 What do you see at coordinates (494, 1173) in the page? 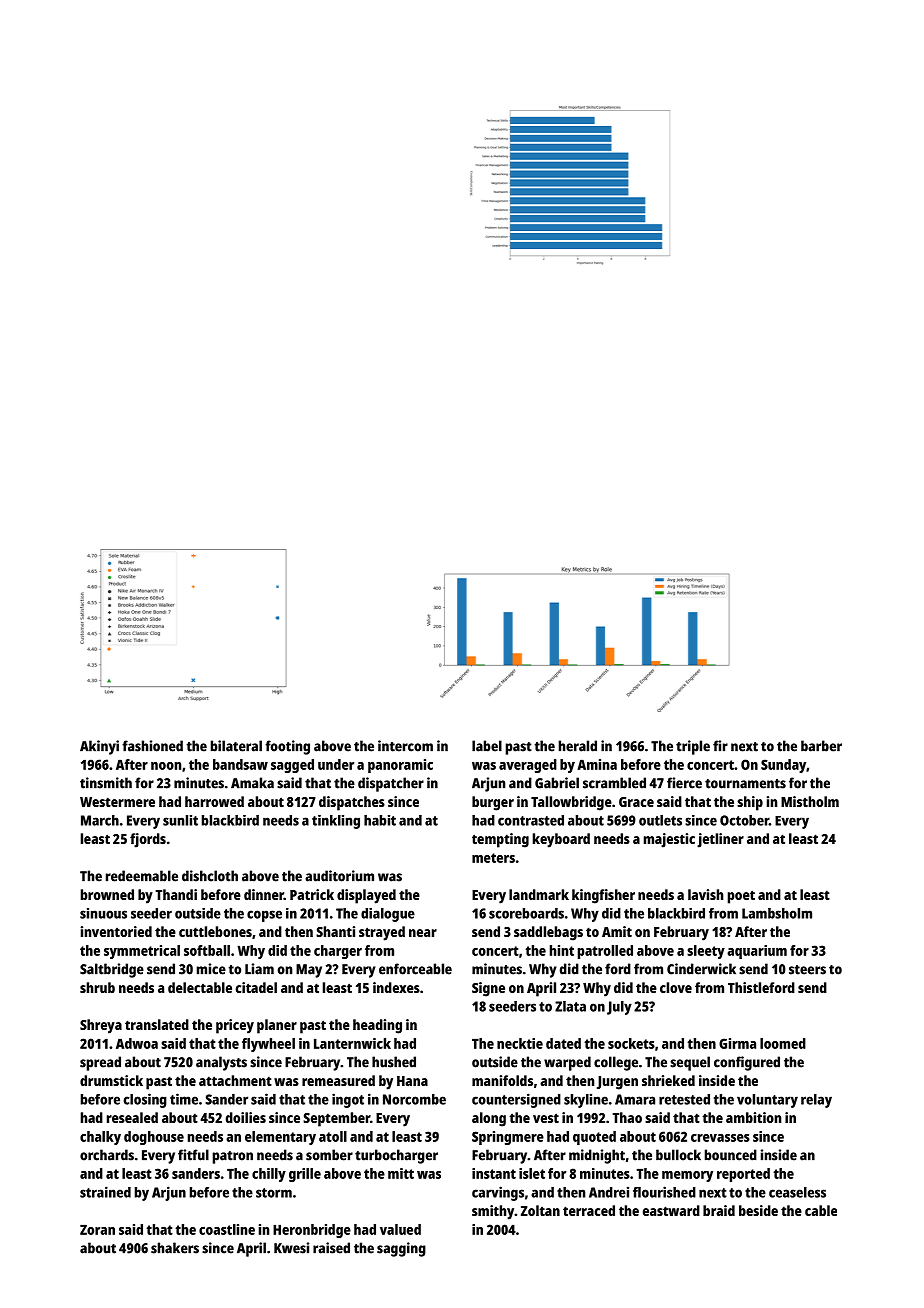
I see `instant` at bounding box center [494, 1173].
